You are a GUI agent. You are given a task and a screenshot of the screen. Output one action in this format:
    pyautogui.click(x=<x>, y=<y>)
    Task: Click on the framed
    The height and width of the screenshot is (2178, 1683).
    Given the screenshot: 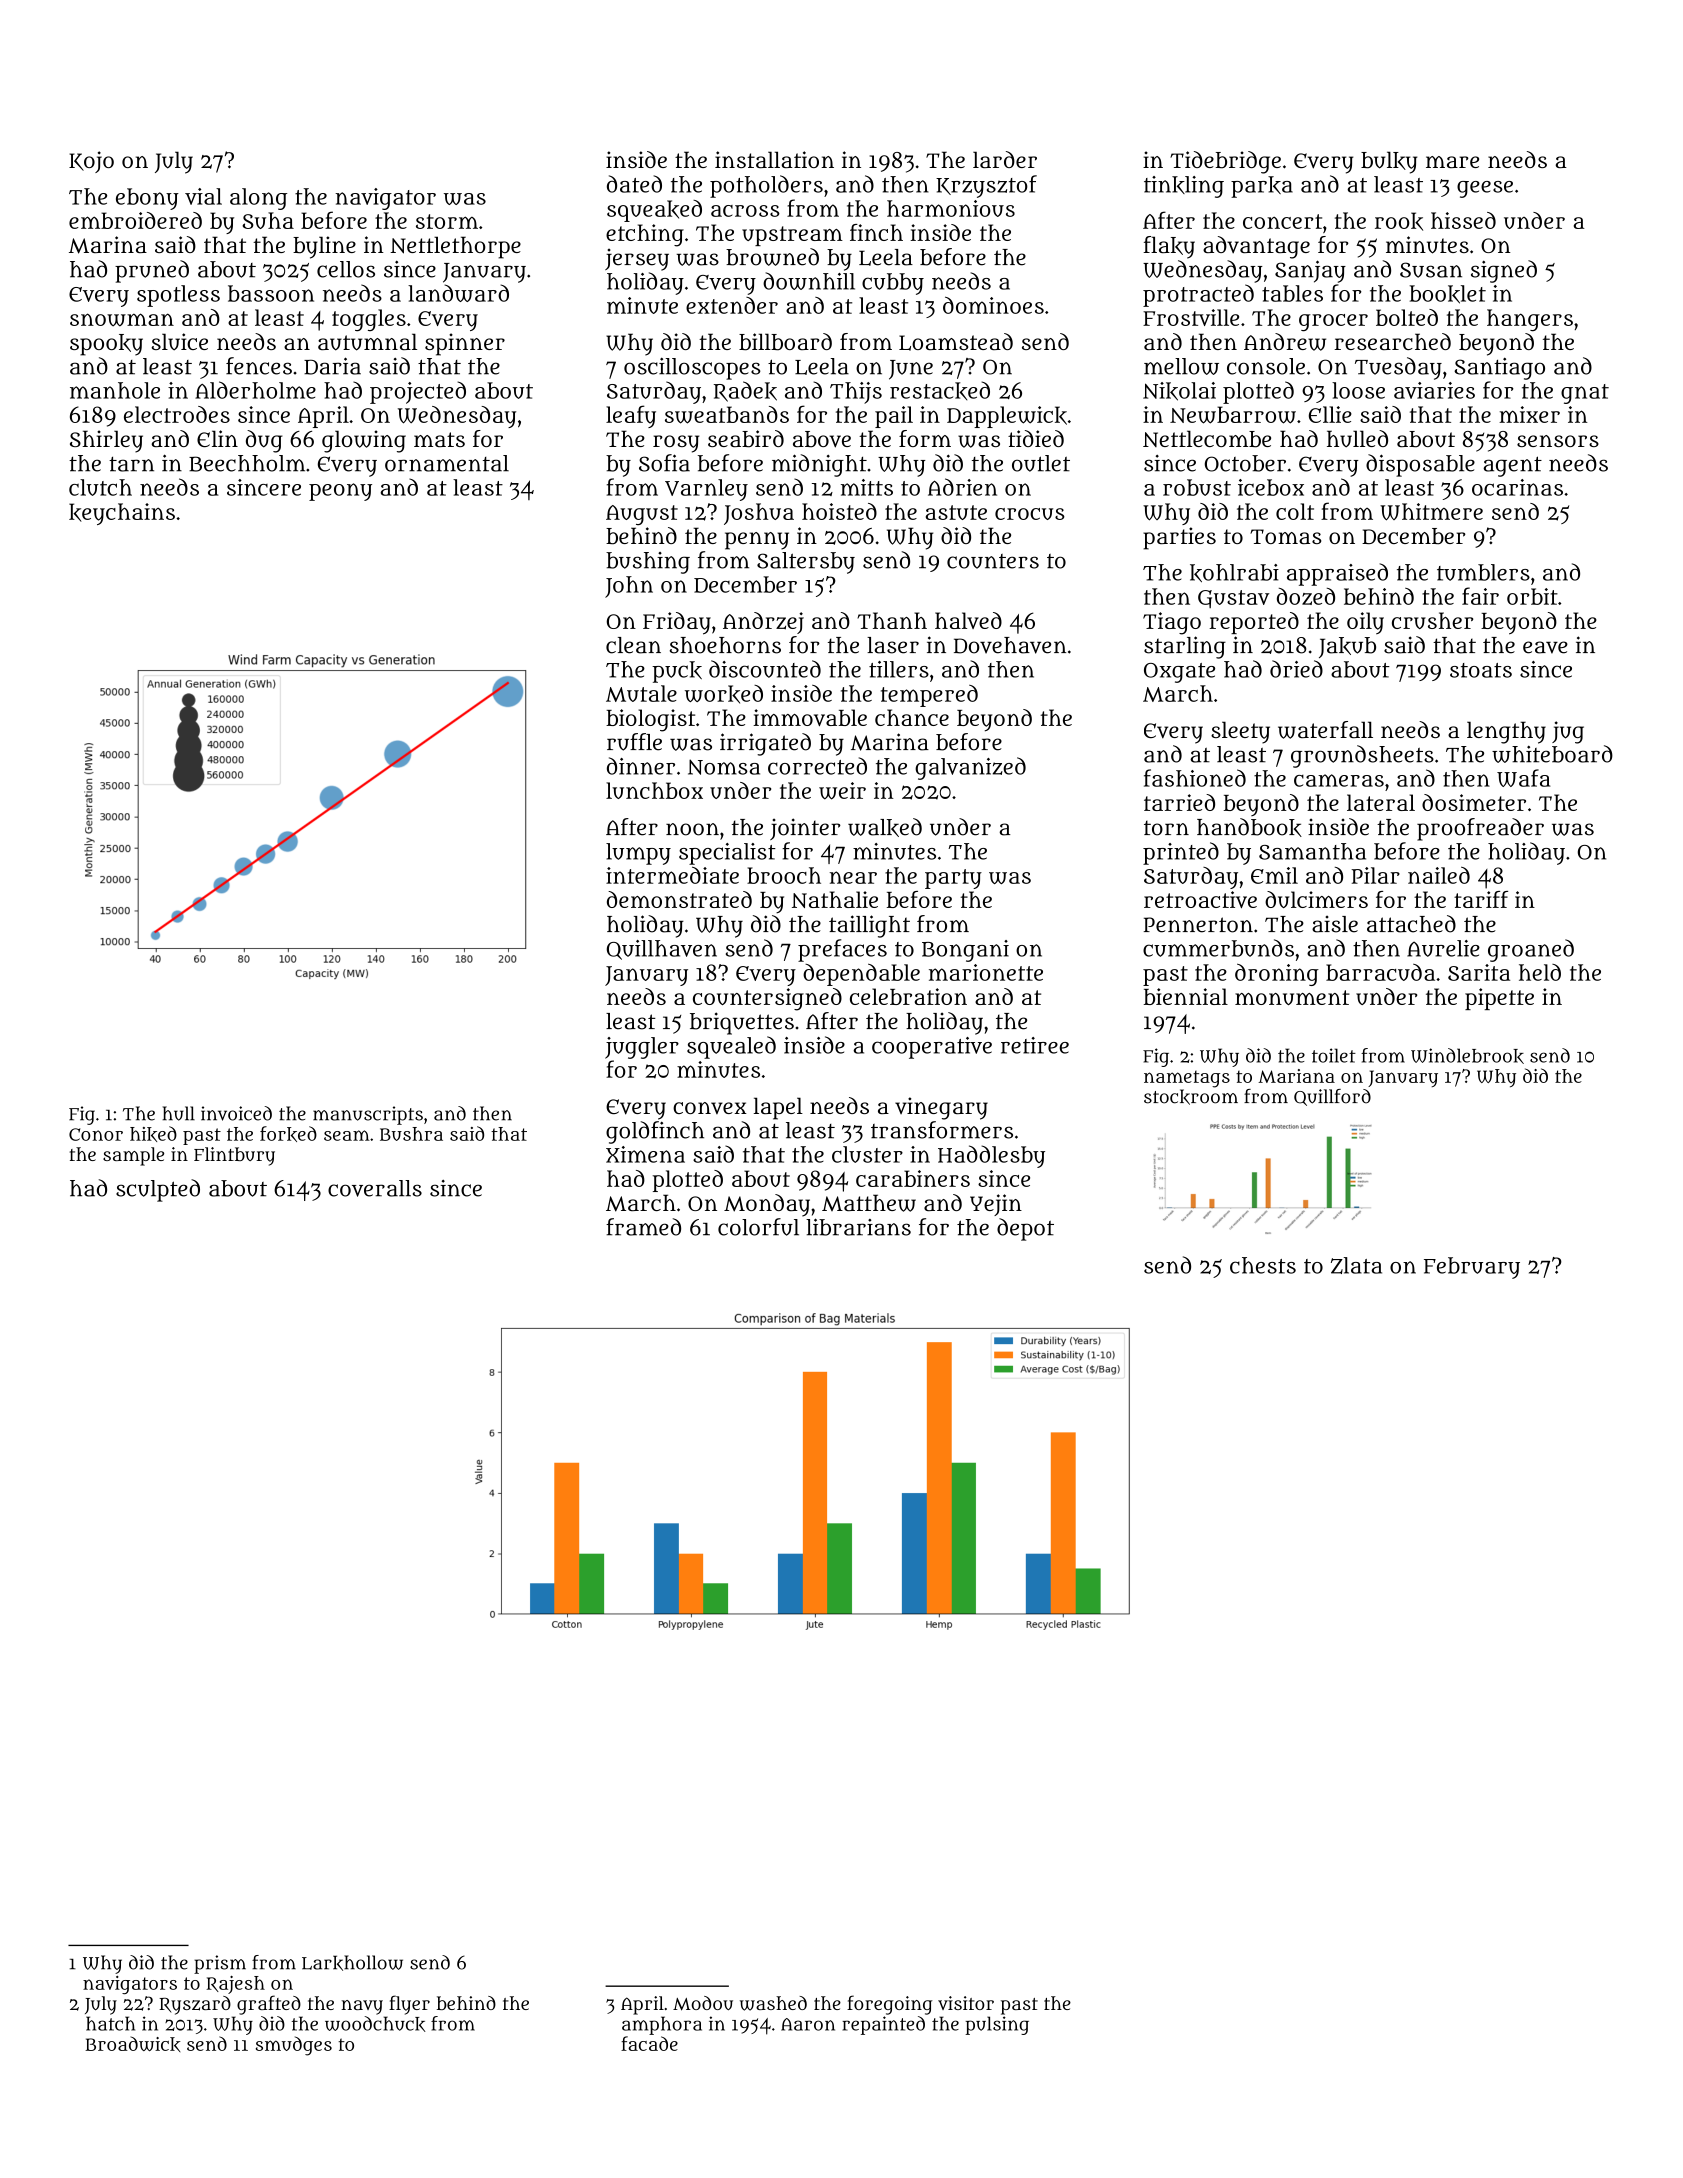 What is the action you would take?
    pyautogui.click(x=643, y=1227)
